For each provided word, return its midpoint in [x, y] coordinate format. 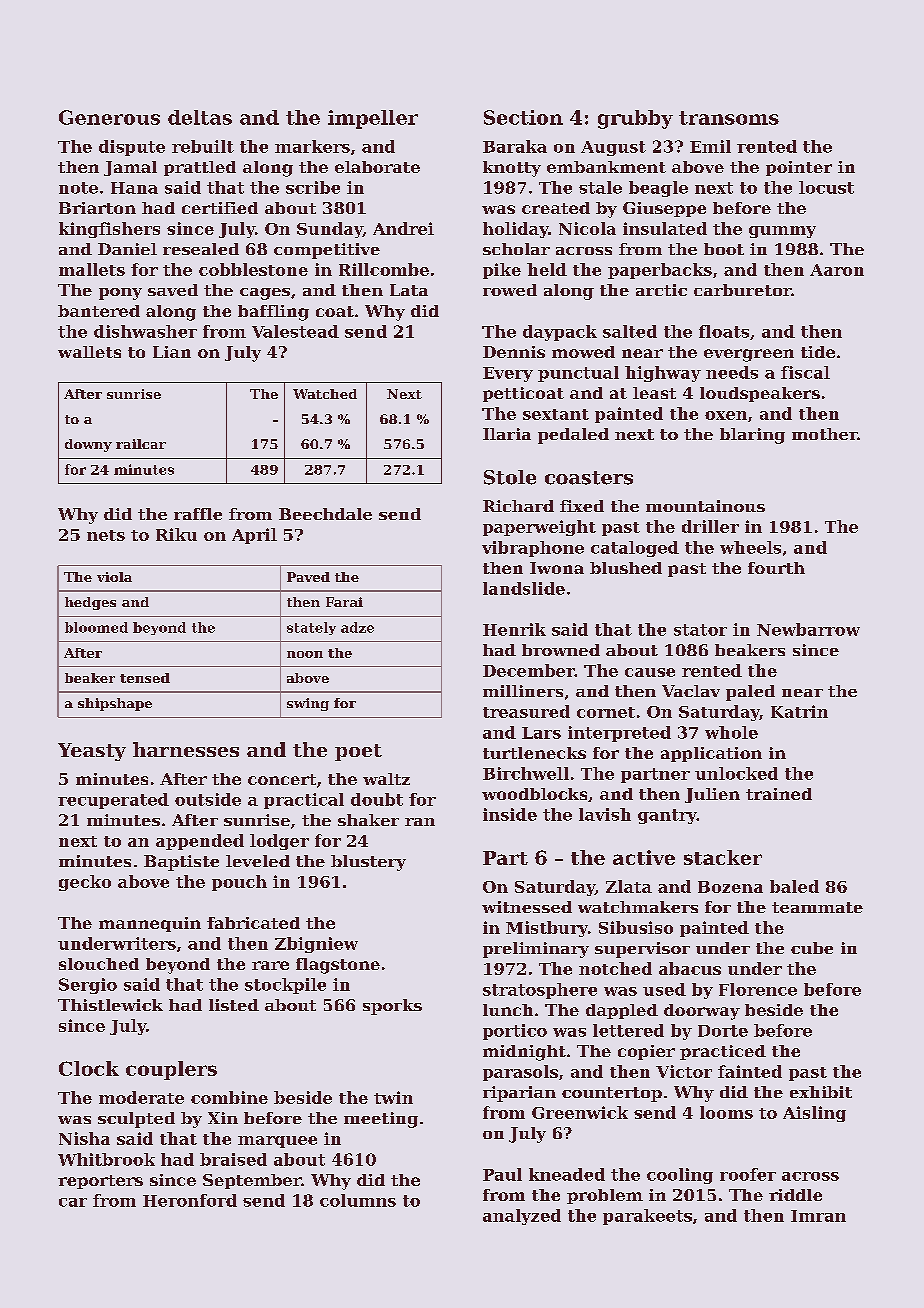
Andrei [403, 228]
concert [282, 779]
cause [650, 672]
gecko [85, 883]
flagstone [338, 966]
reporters [100, 1182]
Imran [818, 1216]
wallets [89, 352]
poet [358, 752]
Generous [109, 117]
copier [646, 1052]
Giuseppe [664, 209]
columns [358, 1200]
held [547, 269]
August [613, 148]
